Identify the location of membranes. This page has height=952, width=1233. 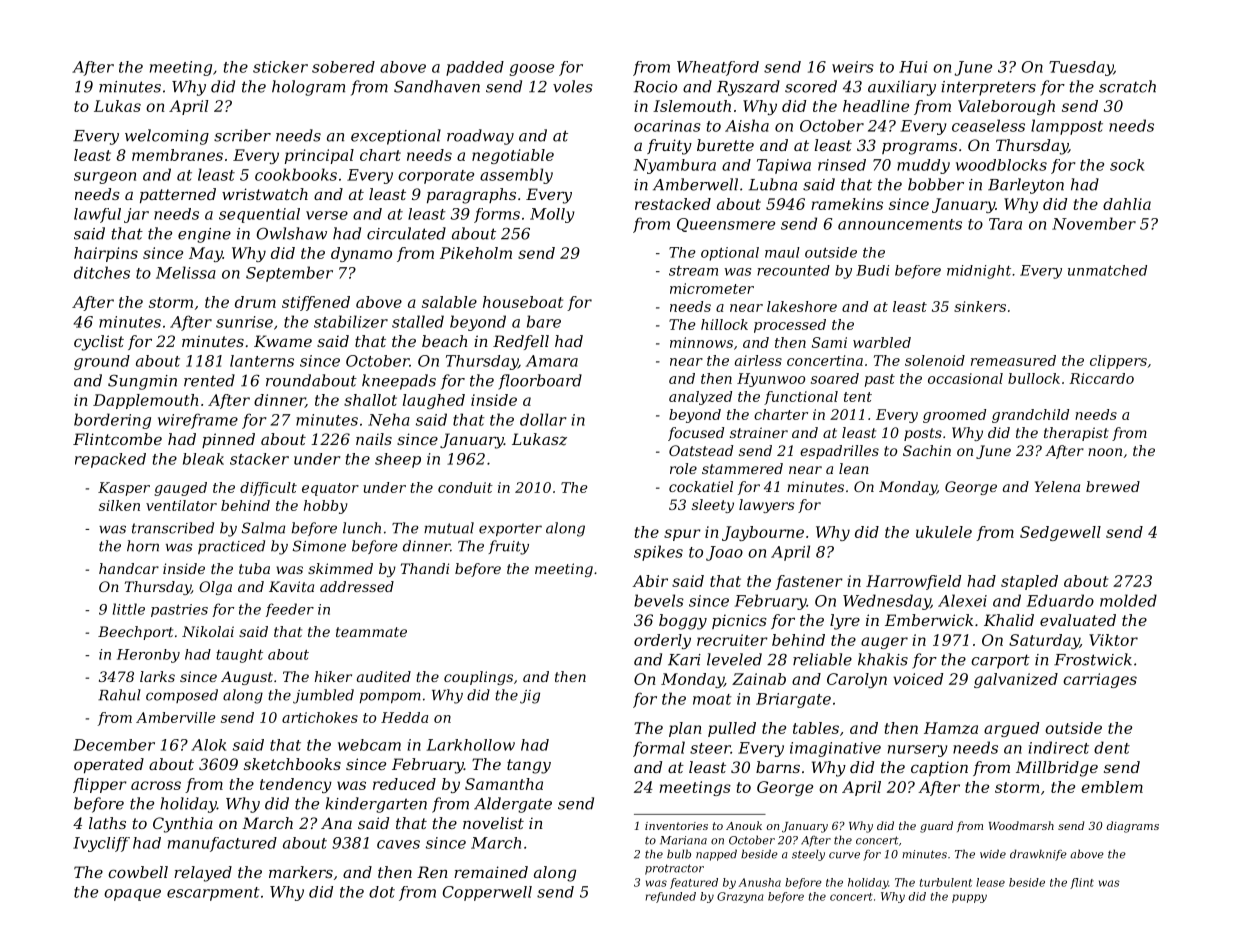
(177, 155).
